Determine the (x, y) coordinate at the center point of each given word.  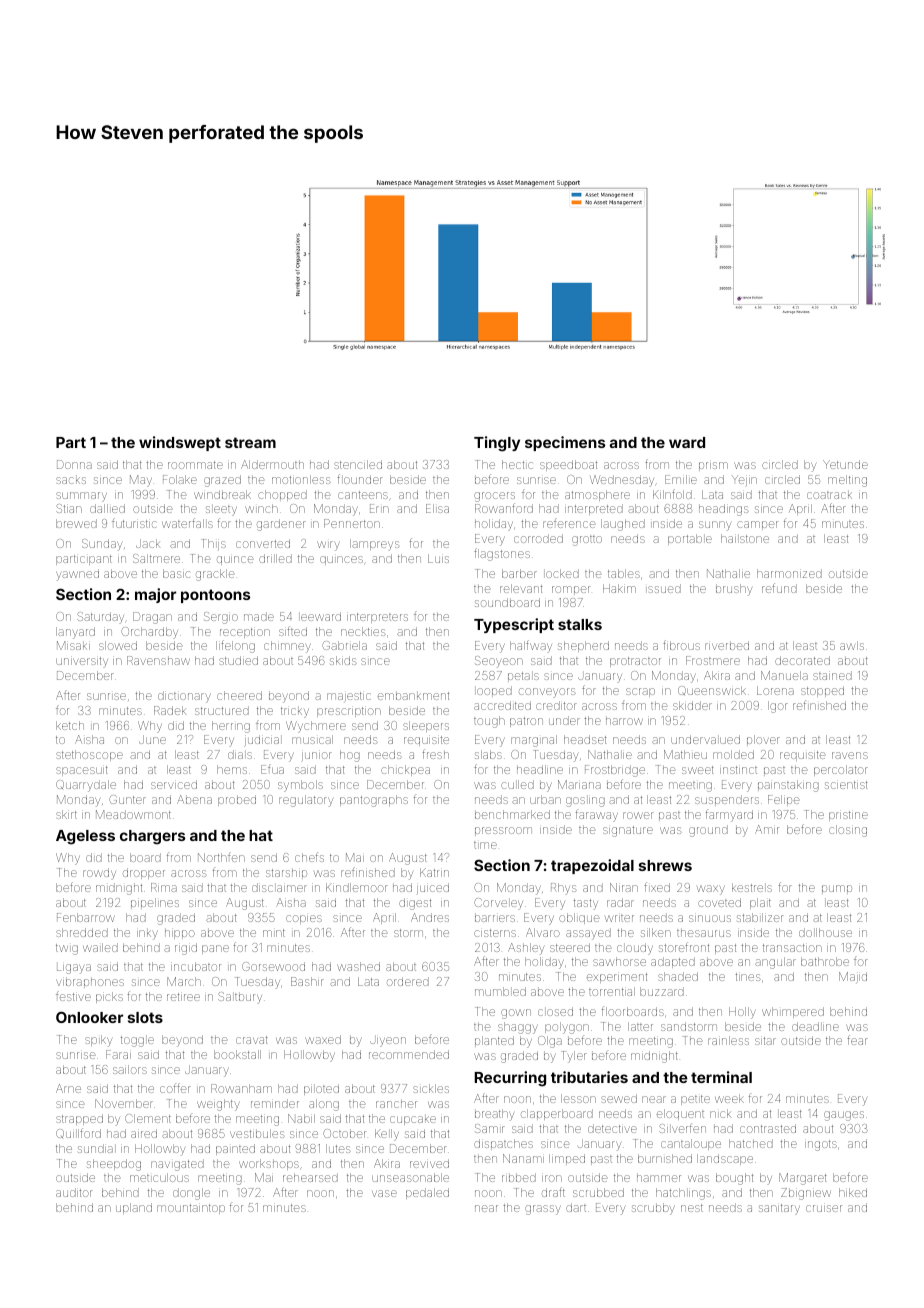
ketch (70, 725)
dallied (107, 508)
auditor (74, 1192)
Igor (778, 707)
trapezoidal (592, 866)
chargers (152, 837)
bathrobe (825, 961)
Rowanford (504, 508)
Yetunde (845, 464)
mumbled (500, 991)
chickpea (405, 770)
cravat (252, 1040)
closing (848, 831)
